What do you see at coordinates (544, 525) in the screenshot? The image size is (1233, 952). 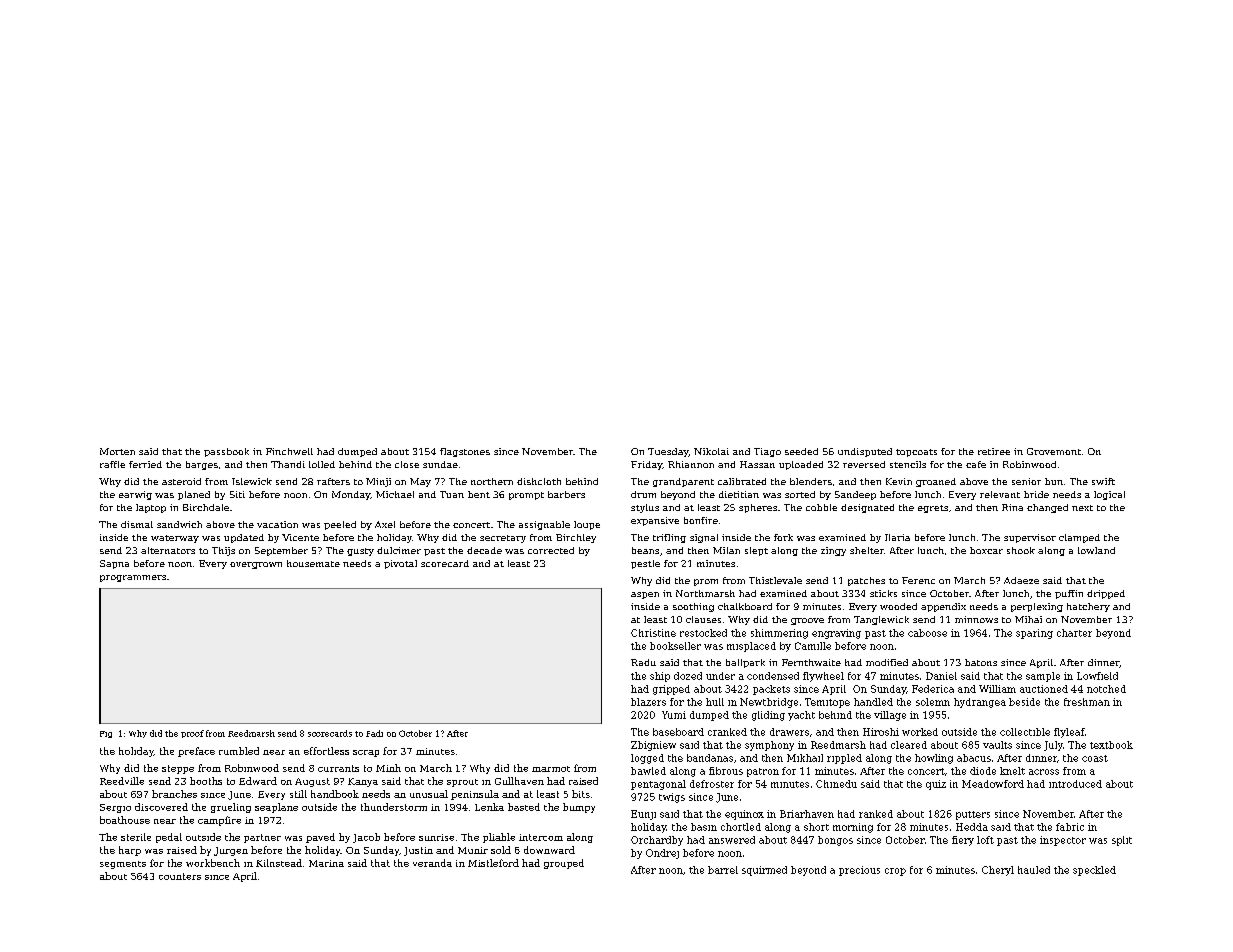 I see `assignable` at bounding box center [544, 525].
